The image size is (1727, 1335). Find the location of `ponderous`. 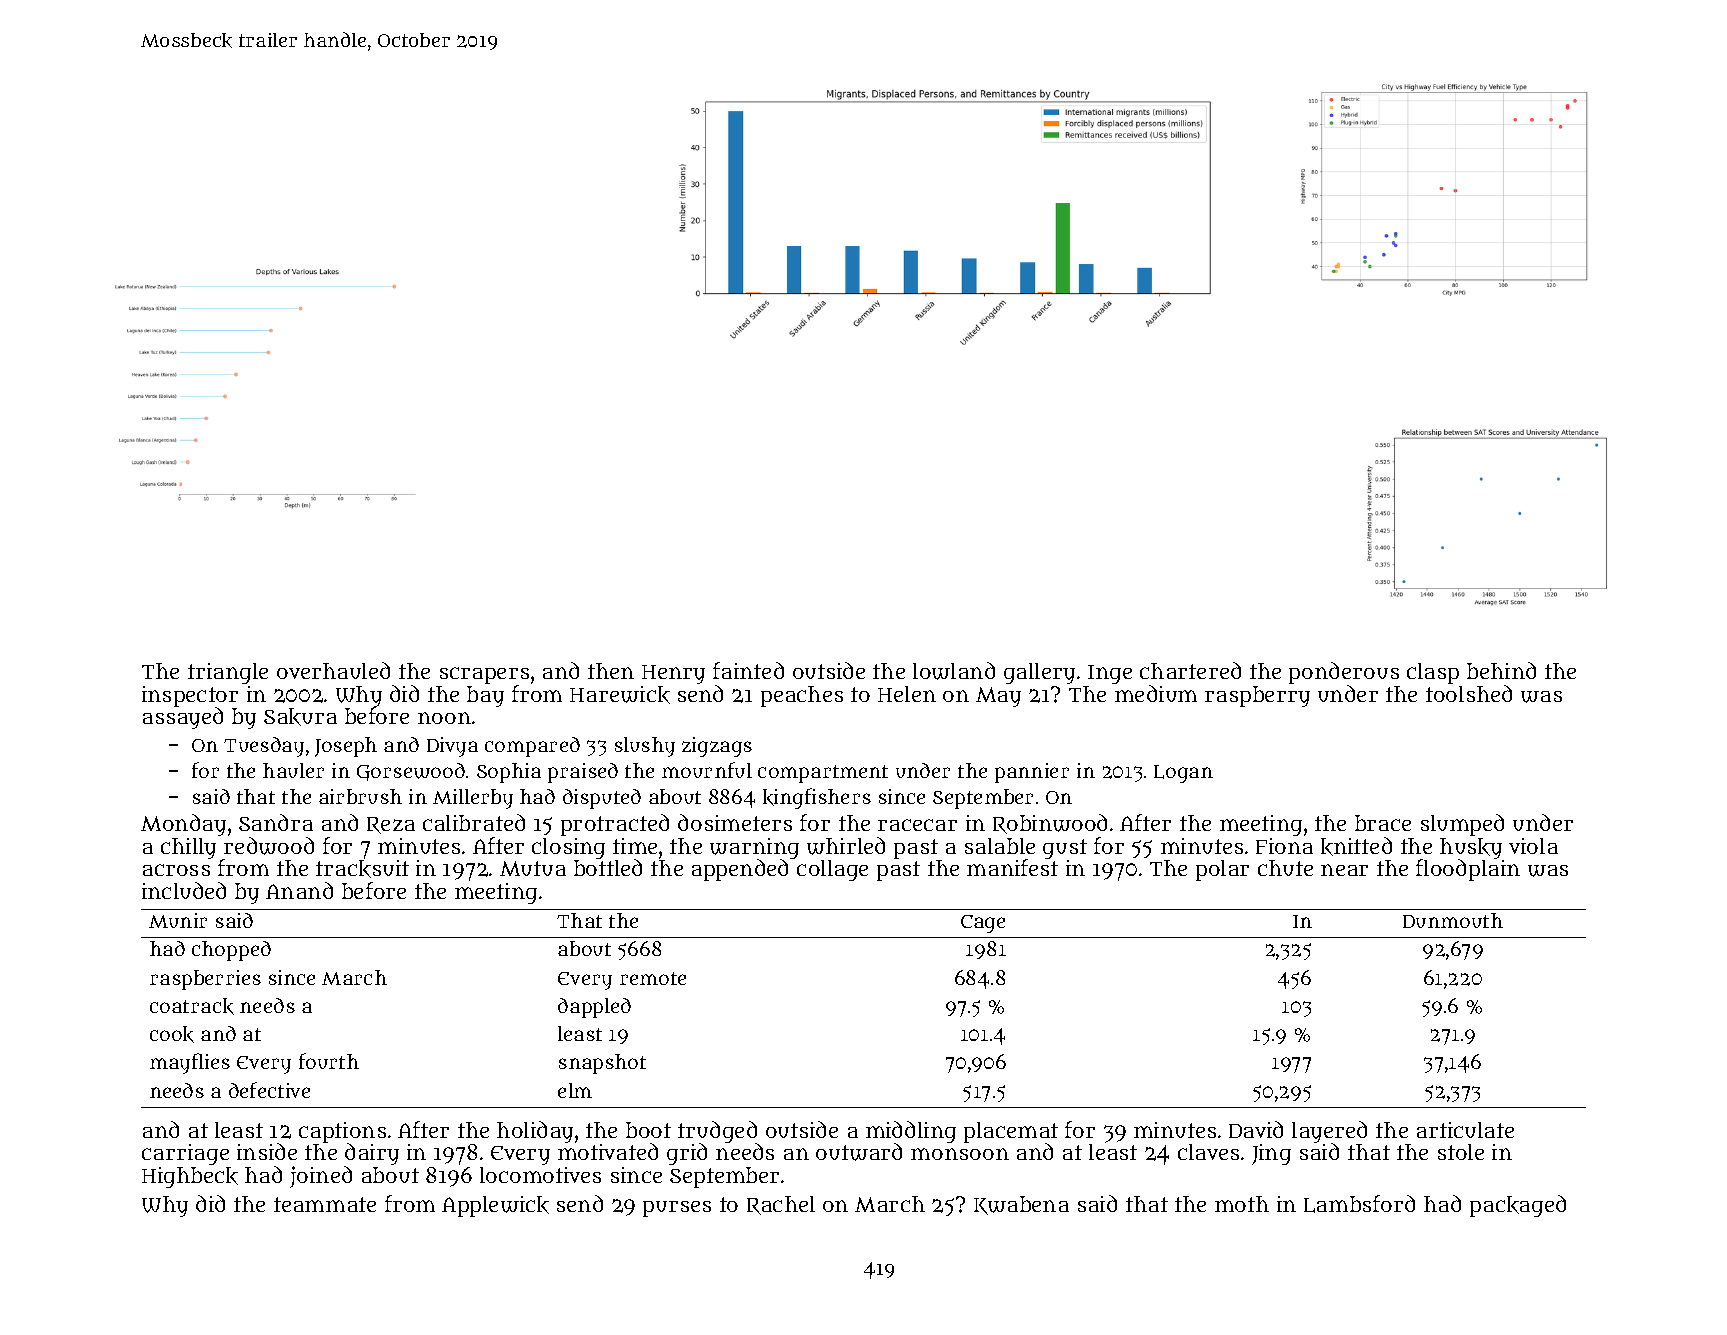

ponderous is located at coordinates (1344, 673).
